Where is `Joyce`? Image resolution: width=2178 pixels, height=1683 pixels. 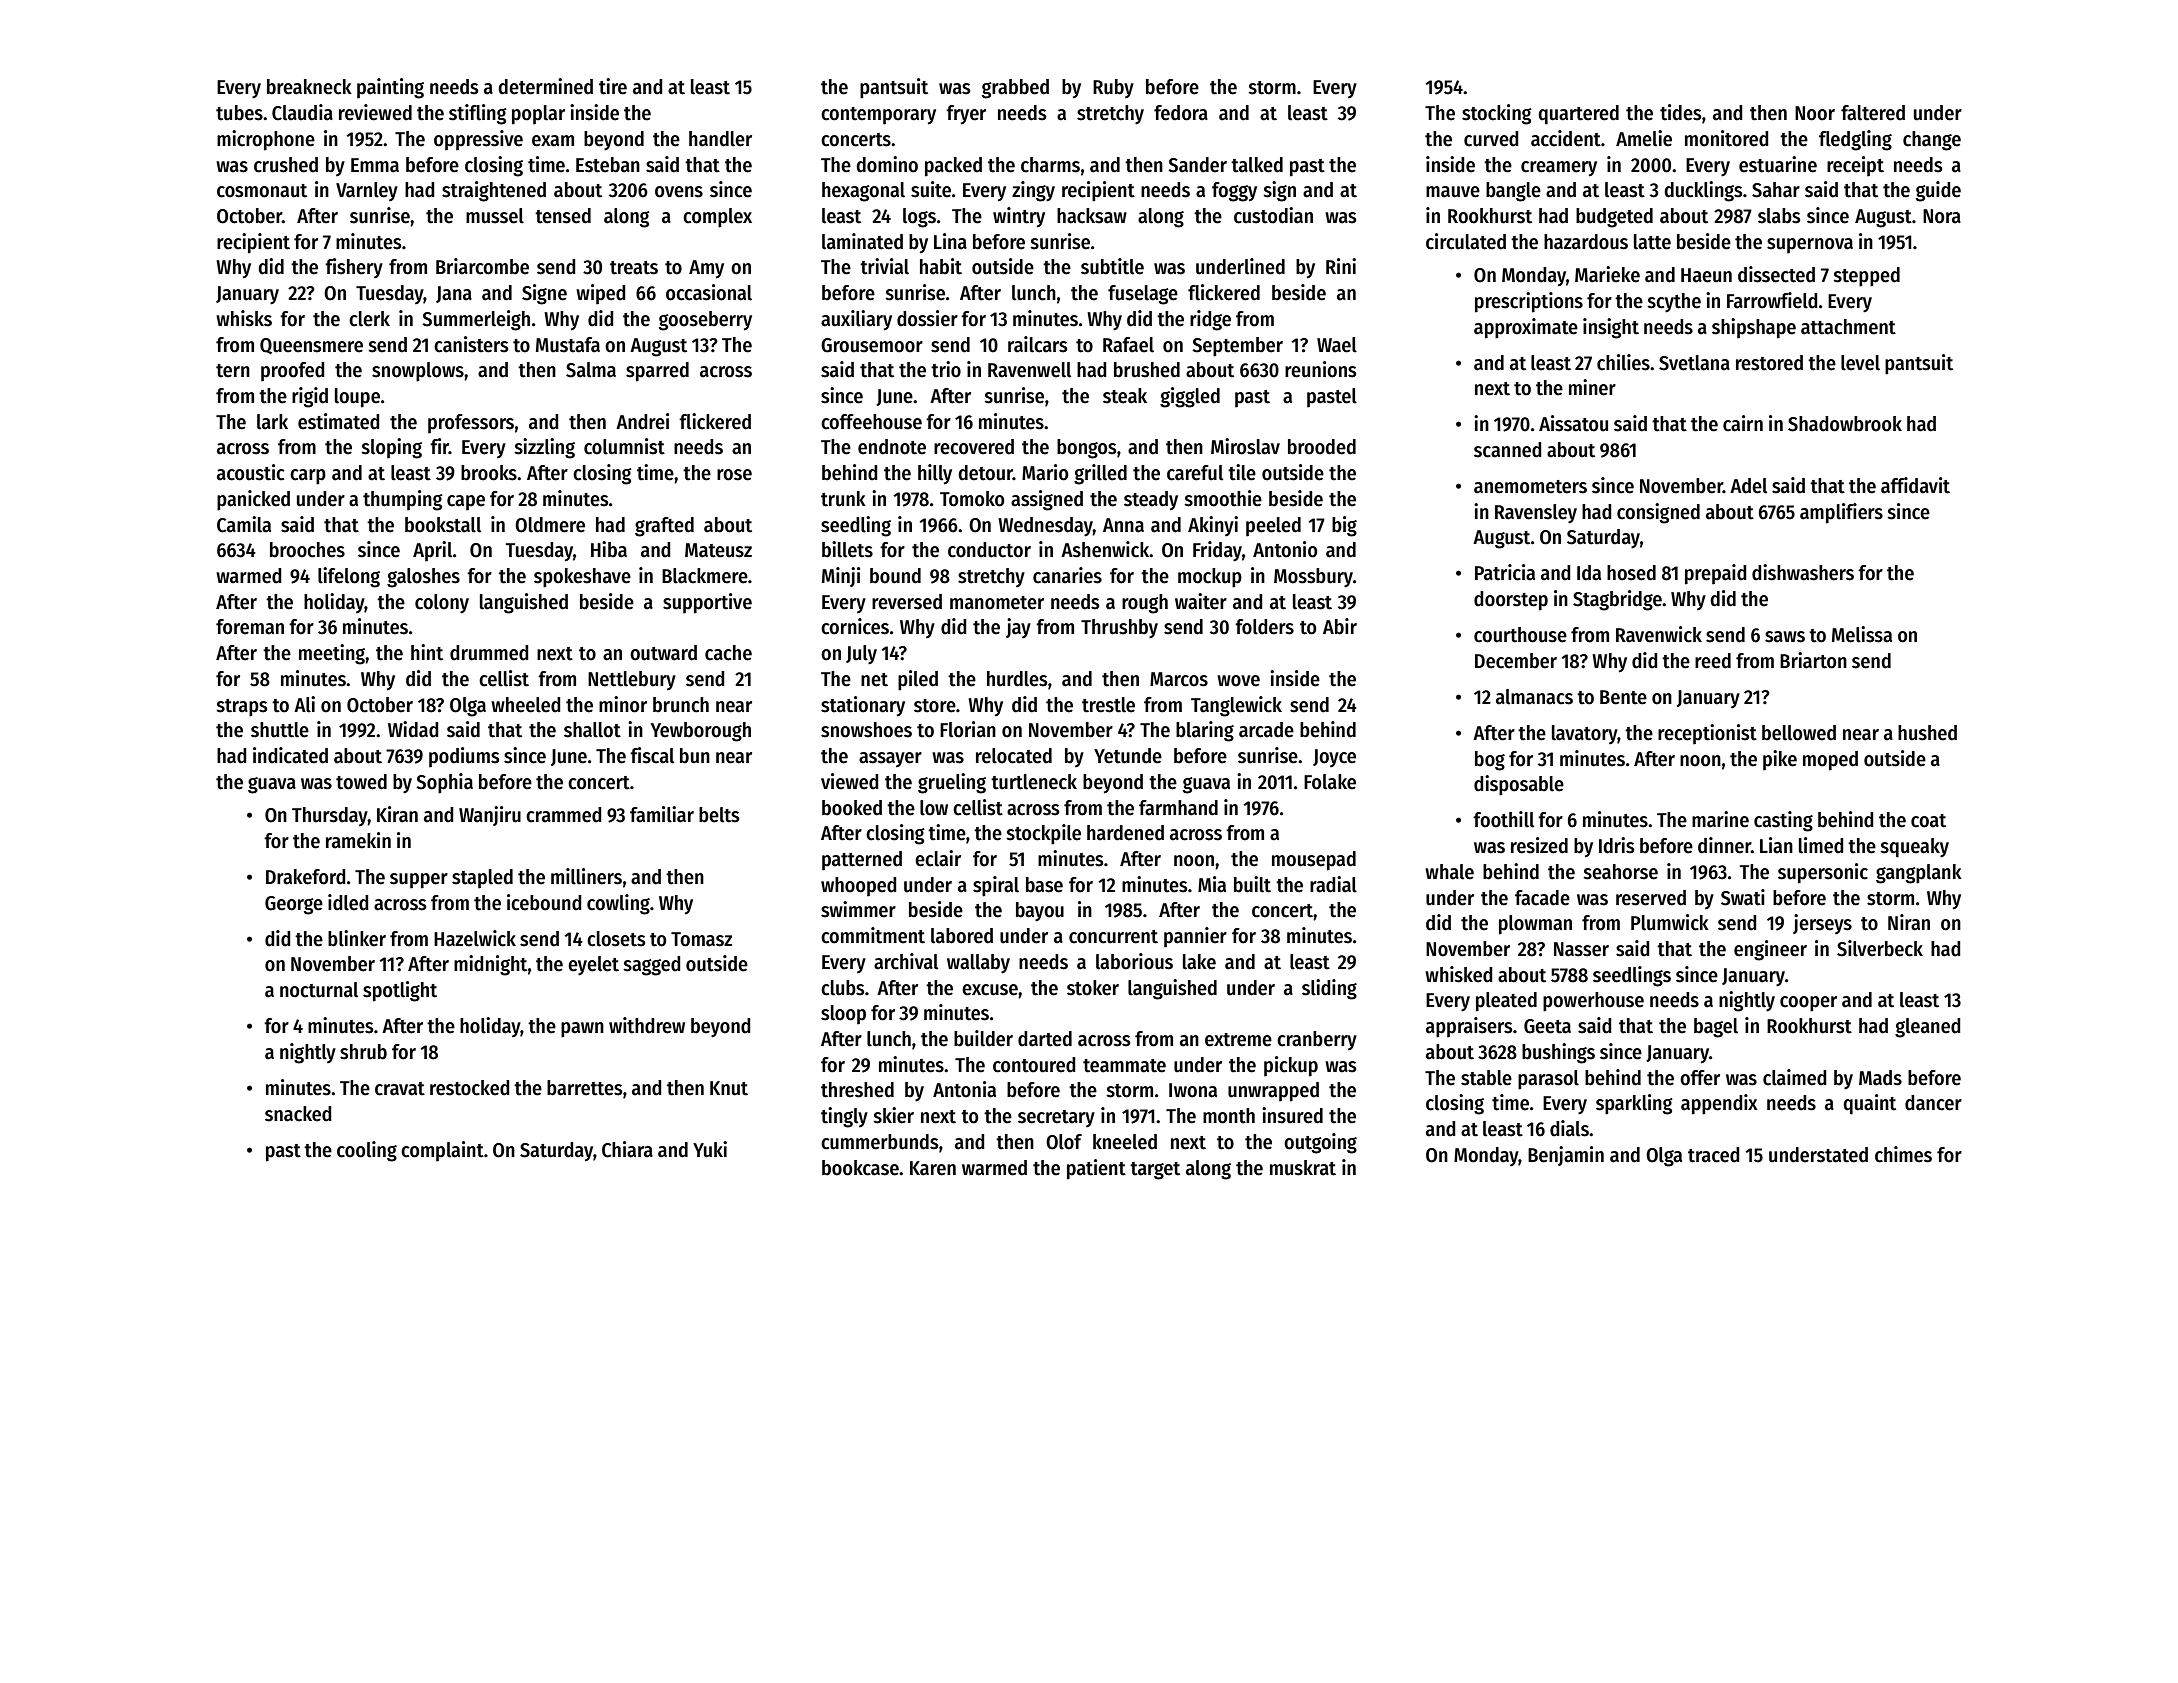 Joyce is located at coordinates (1334, 758).
